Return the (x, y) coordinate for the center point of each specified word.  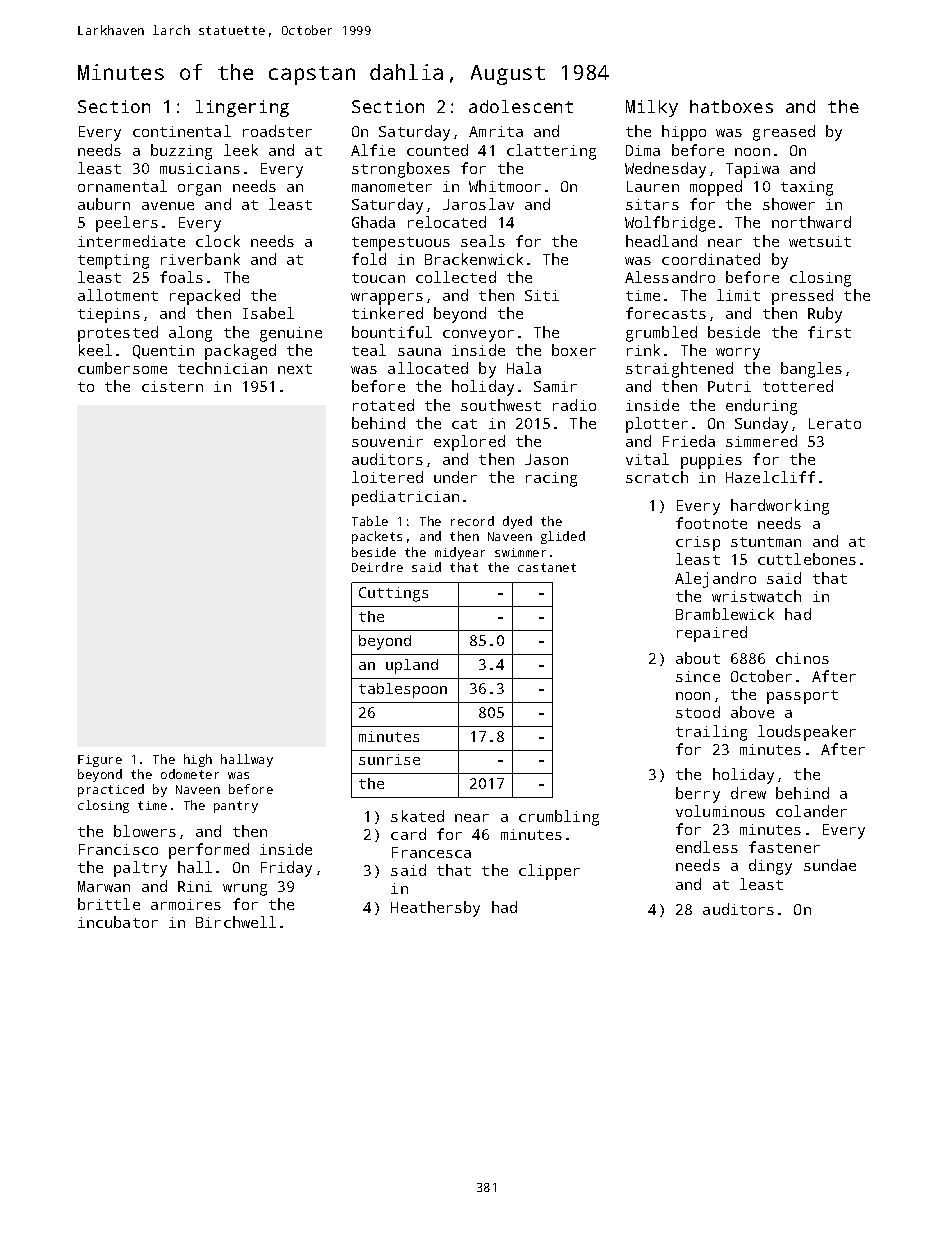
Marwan (104, 886)
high (198, 760)
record (472, 521)
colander (811, 811)
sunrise (389, 759)
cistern (172, 386)
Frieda (689, 441)
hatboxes (731, 106)
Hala (524, 368)
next (295, 369)
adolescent (521, 106)
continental (182, 131)
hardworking (780, 507)
